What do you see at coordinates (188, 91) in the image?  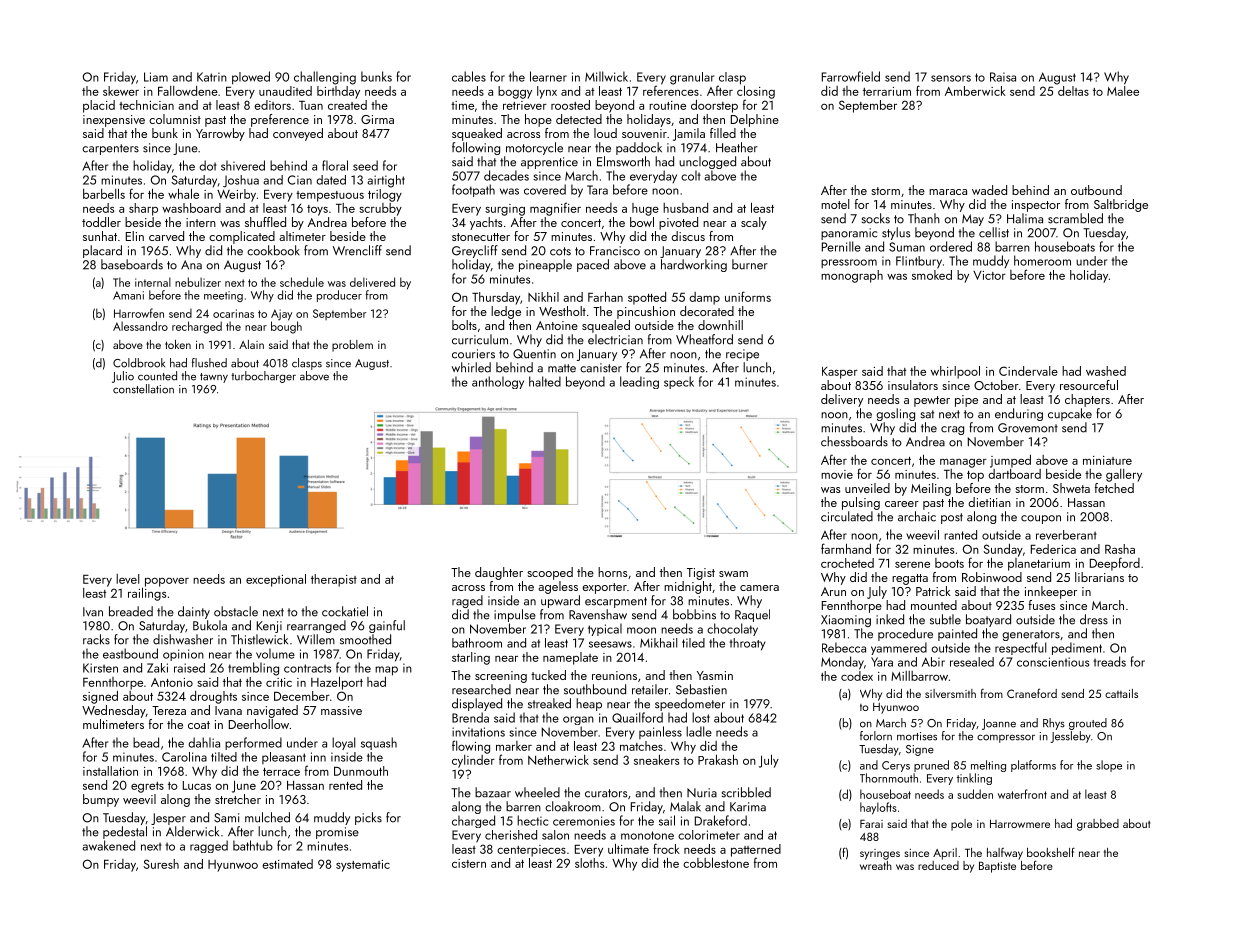 I see `Fallowdene` at bounding box center [188, 91].
